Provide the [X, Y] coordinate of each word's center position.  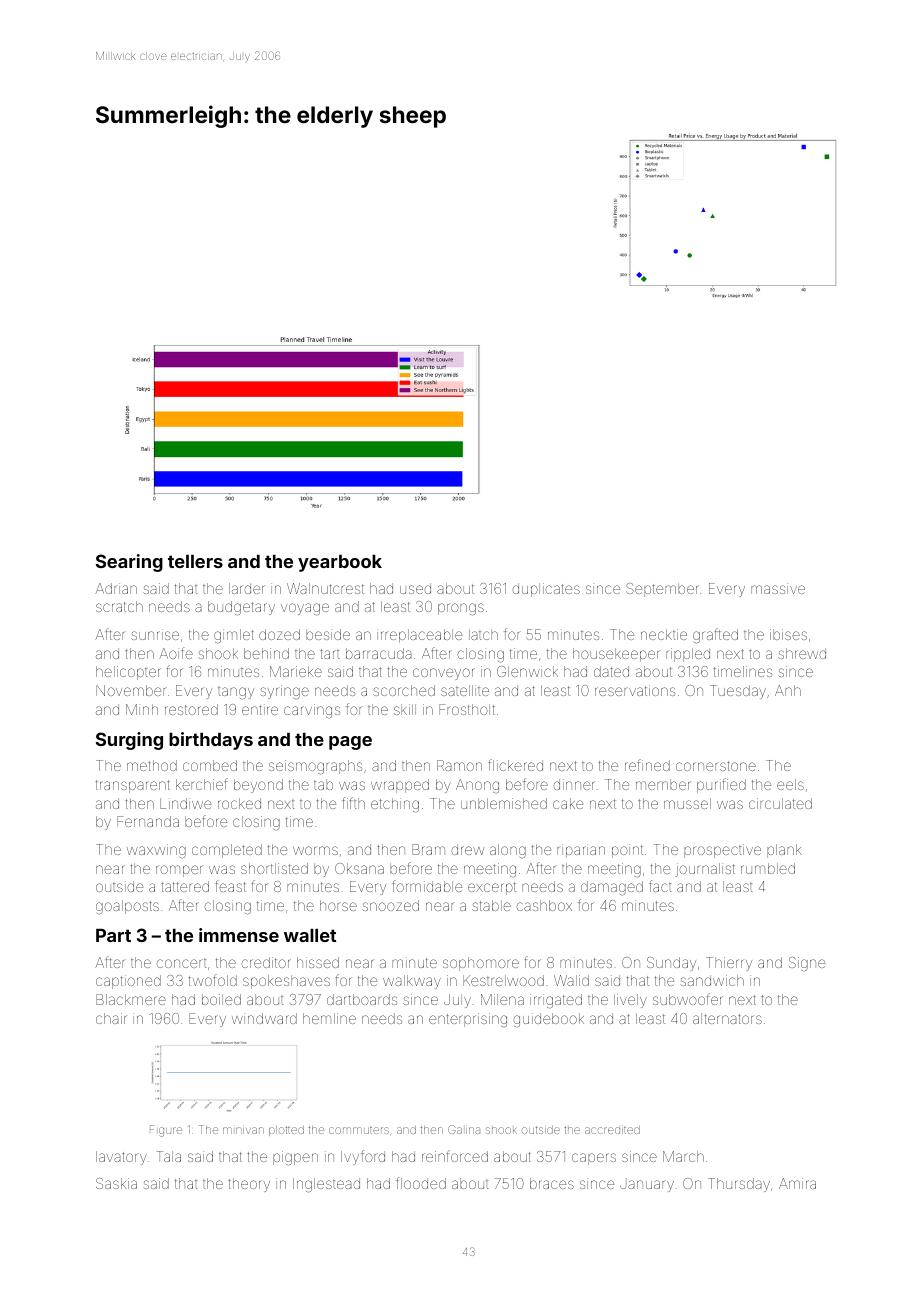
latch [483, 634]
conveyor [444, 674]
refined [647, 765]
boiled [221, 999]
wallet [310, 935]
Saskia [116, 1183]
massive [778, 588]
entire [260, 709]
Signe [807, 964]
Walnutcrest [325, 588]
